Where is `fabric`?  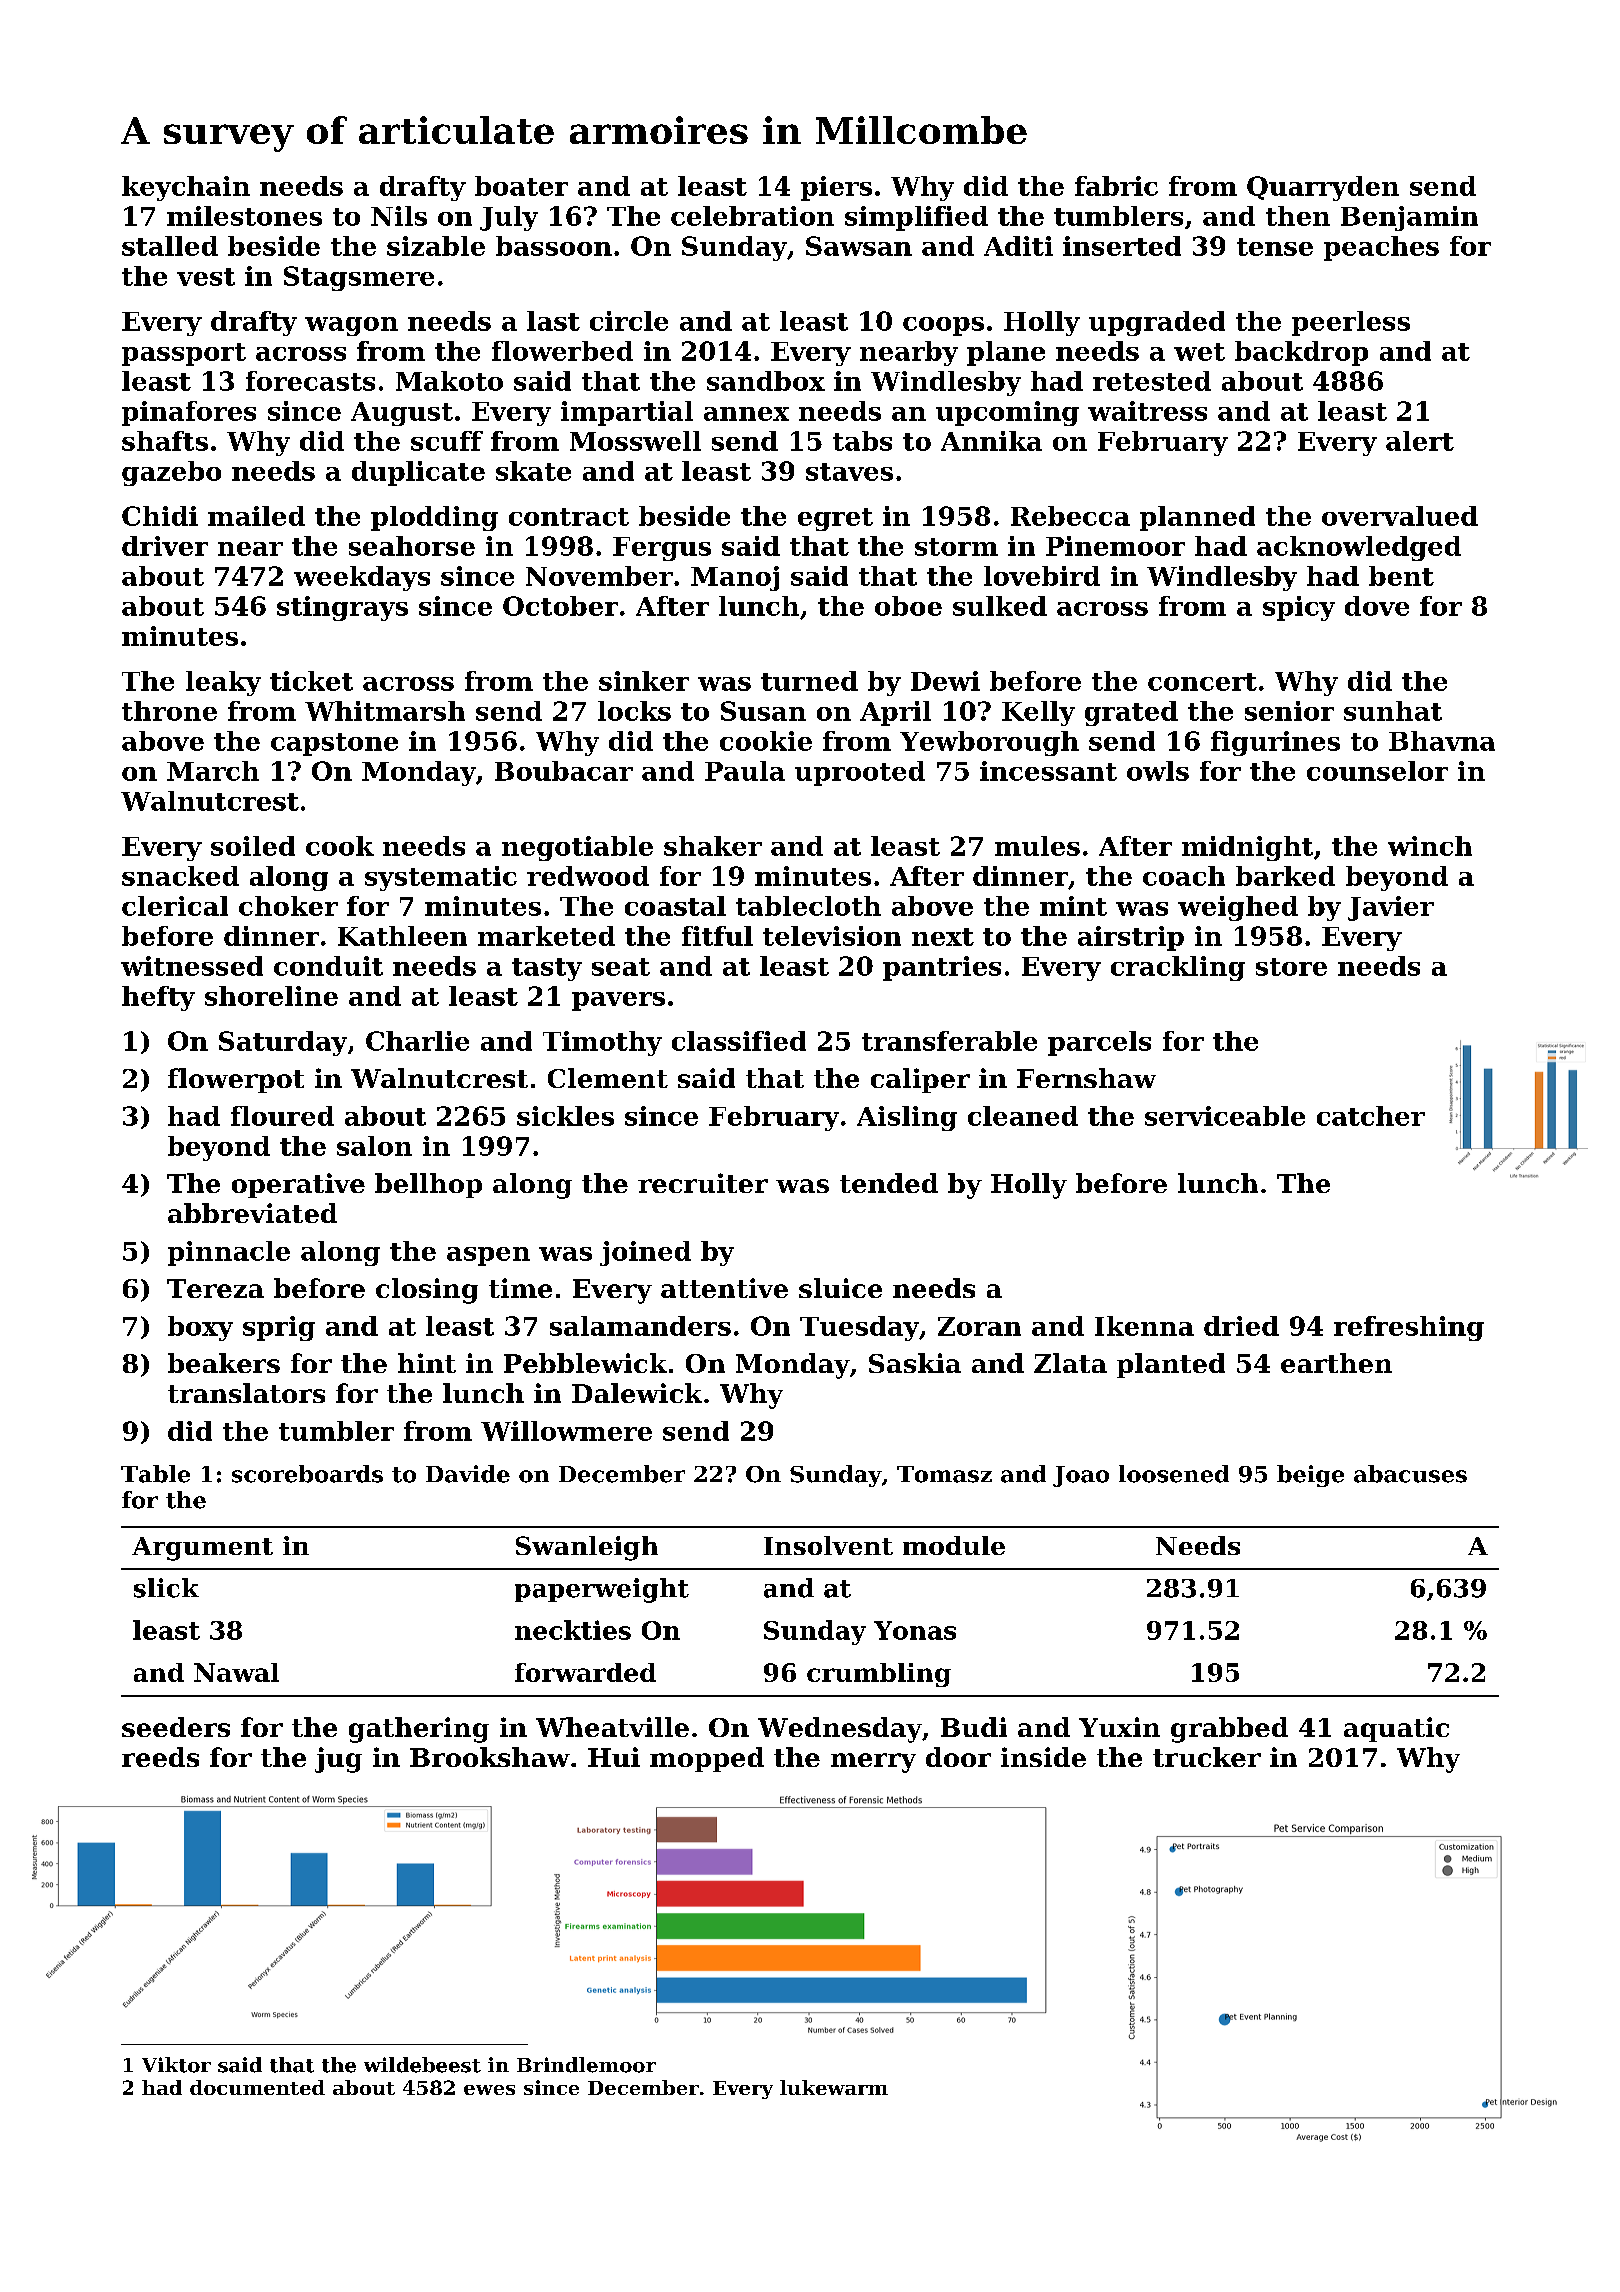
fabric is located at coordinates (1116, 186).
